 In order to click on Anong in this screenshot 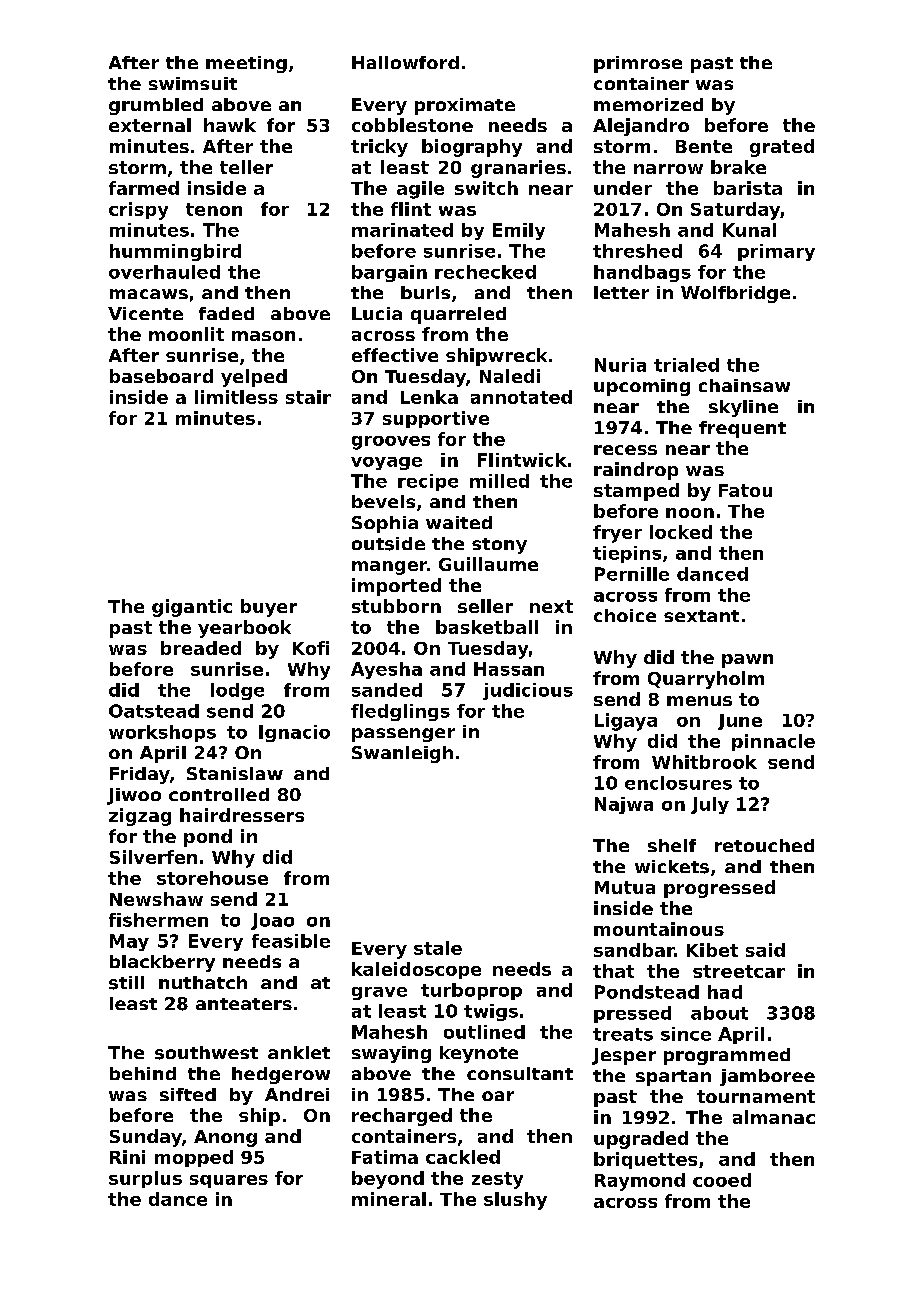, I will do `click(225, 1138)`.
